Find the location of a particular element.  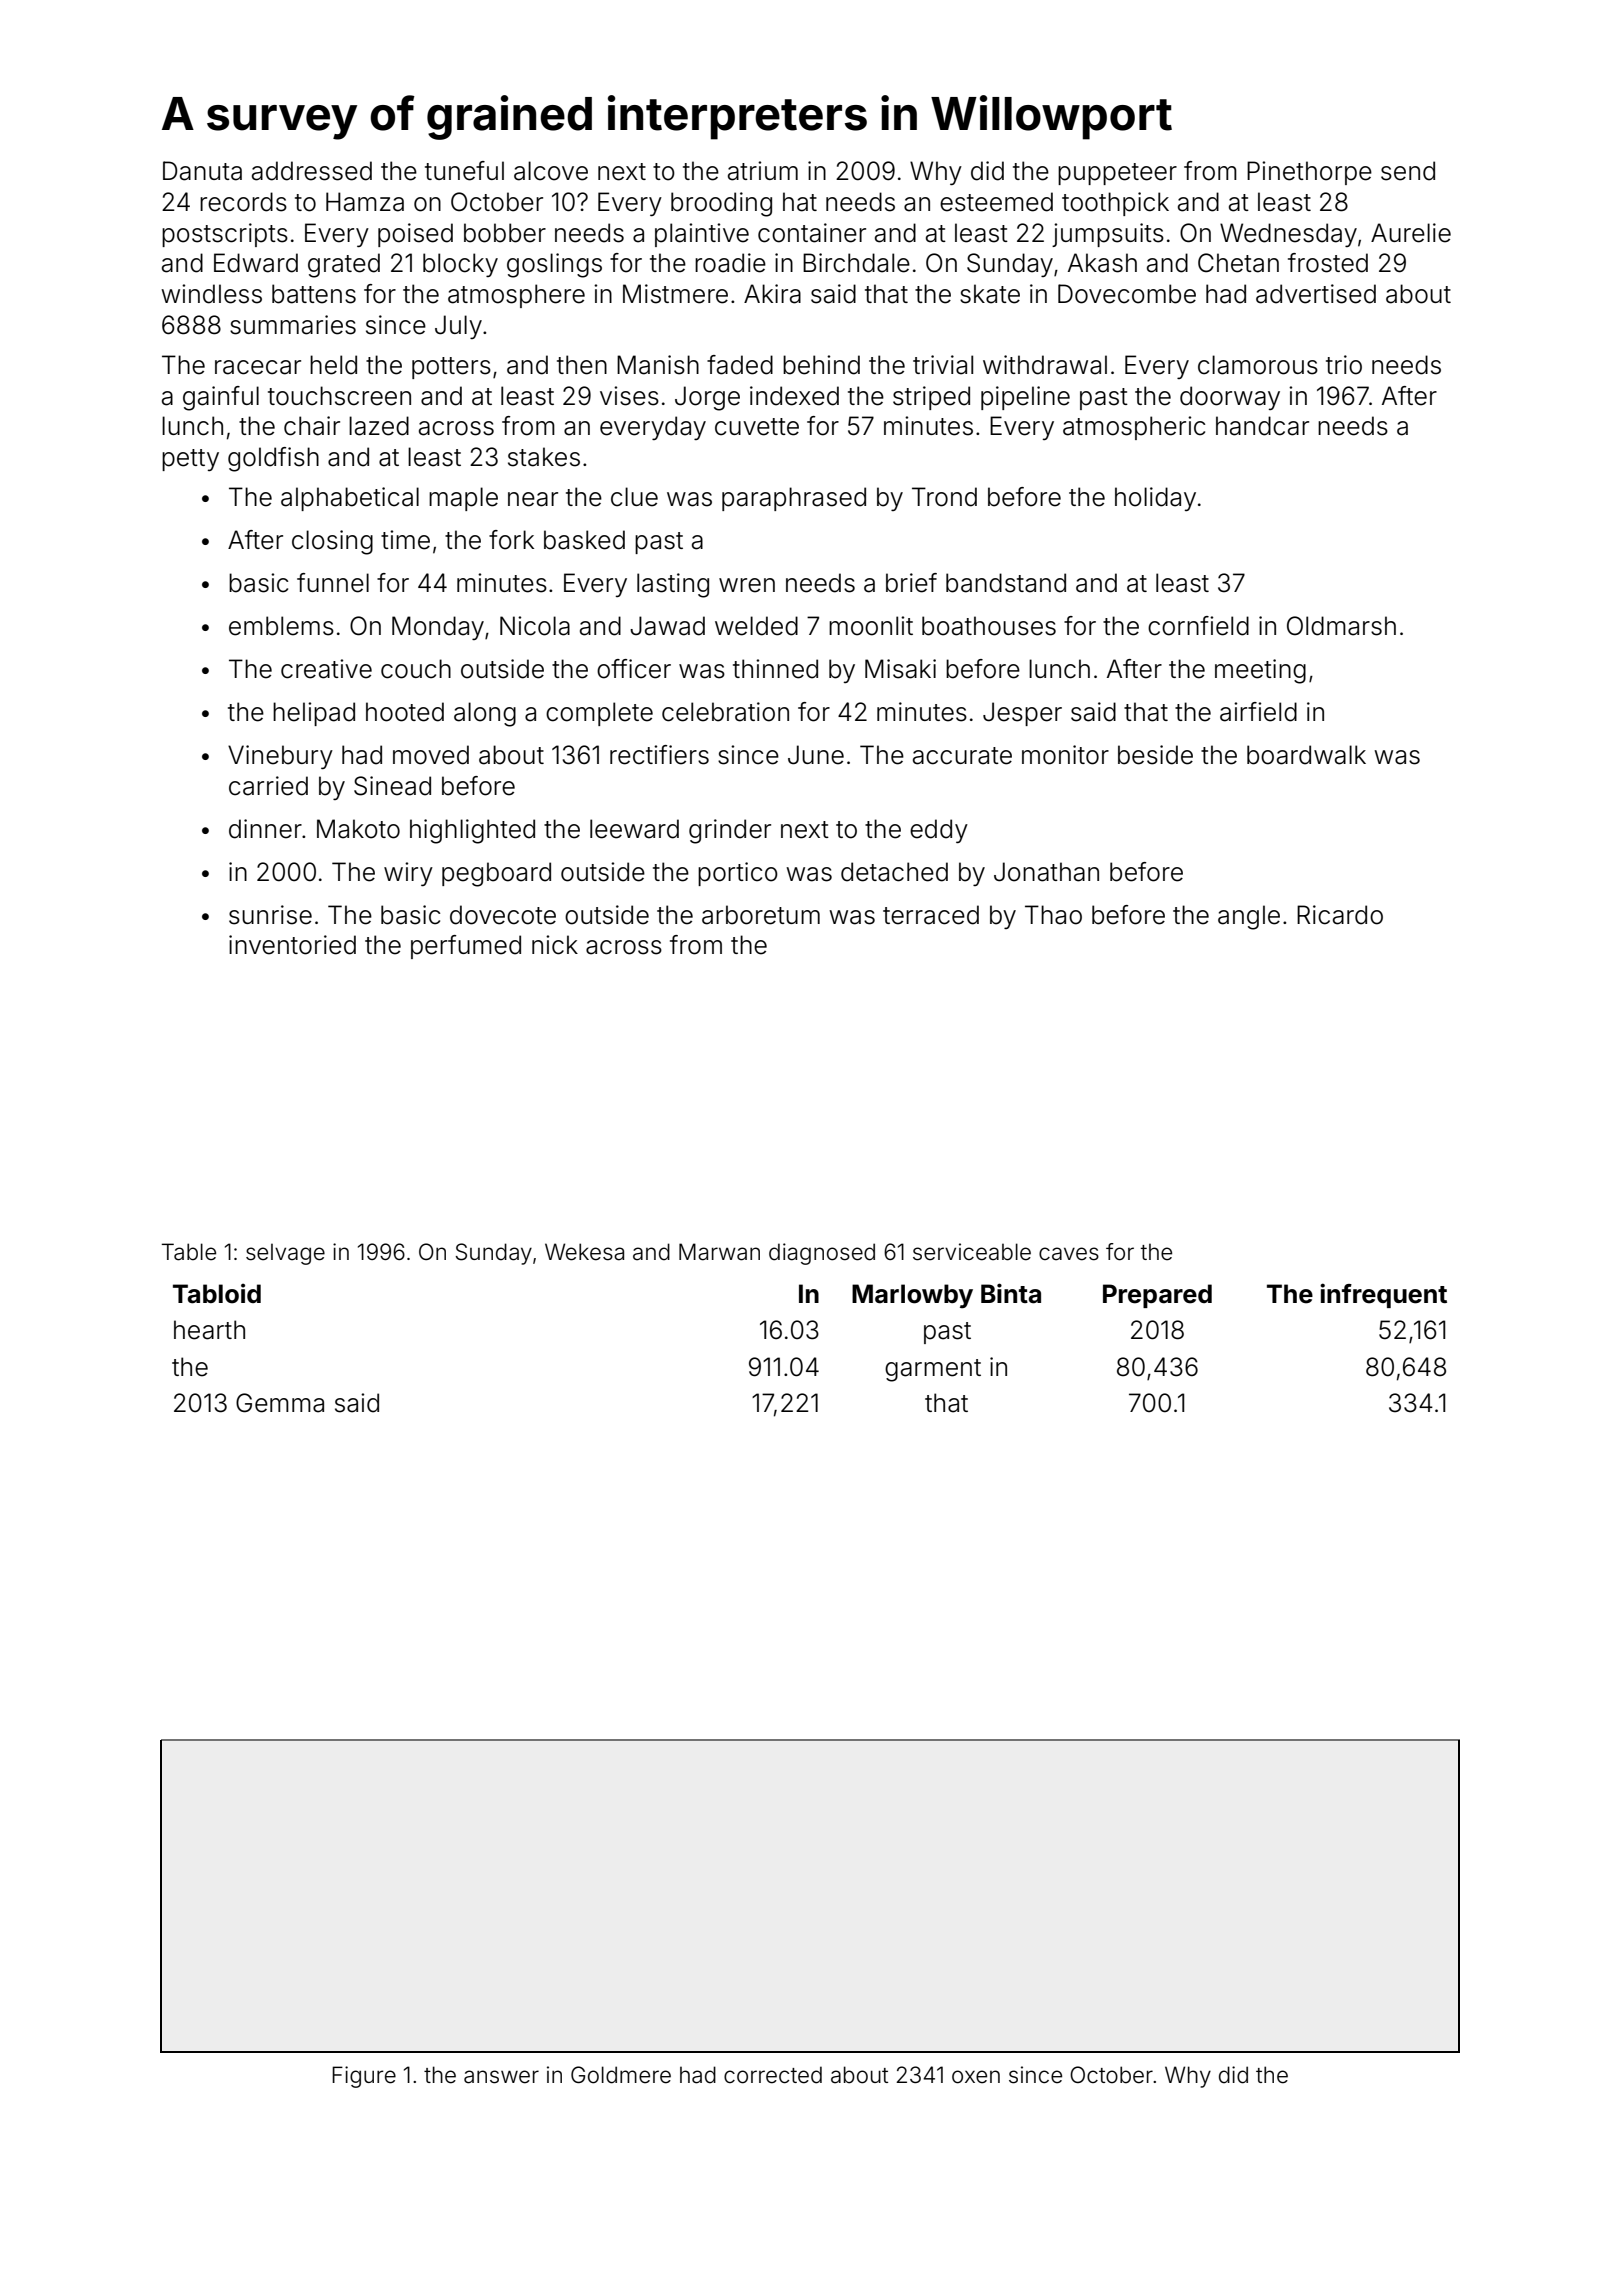

corrected is located at coordinates (773, 2075).
